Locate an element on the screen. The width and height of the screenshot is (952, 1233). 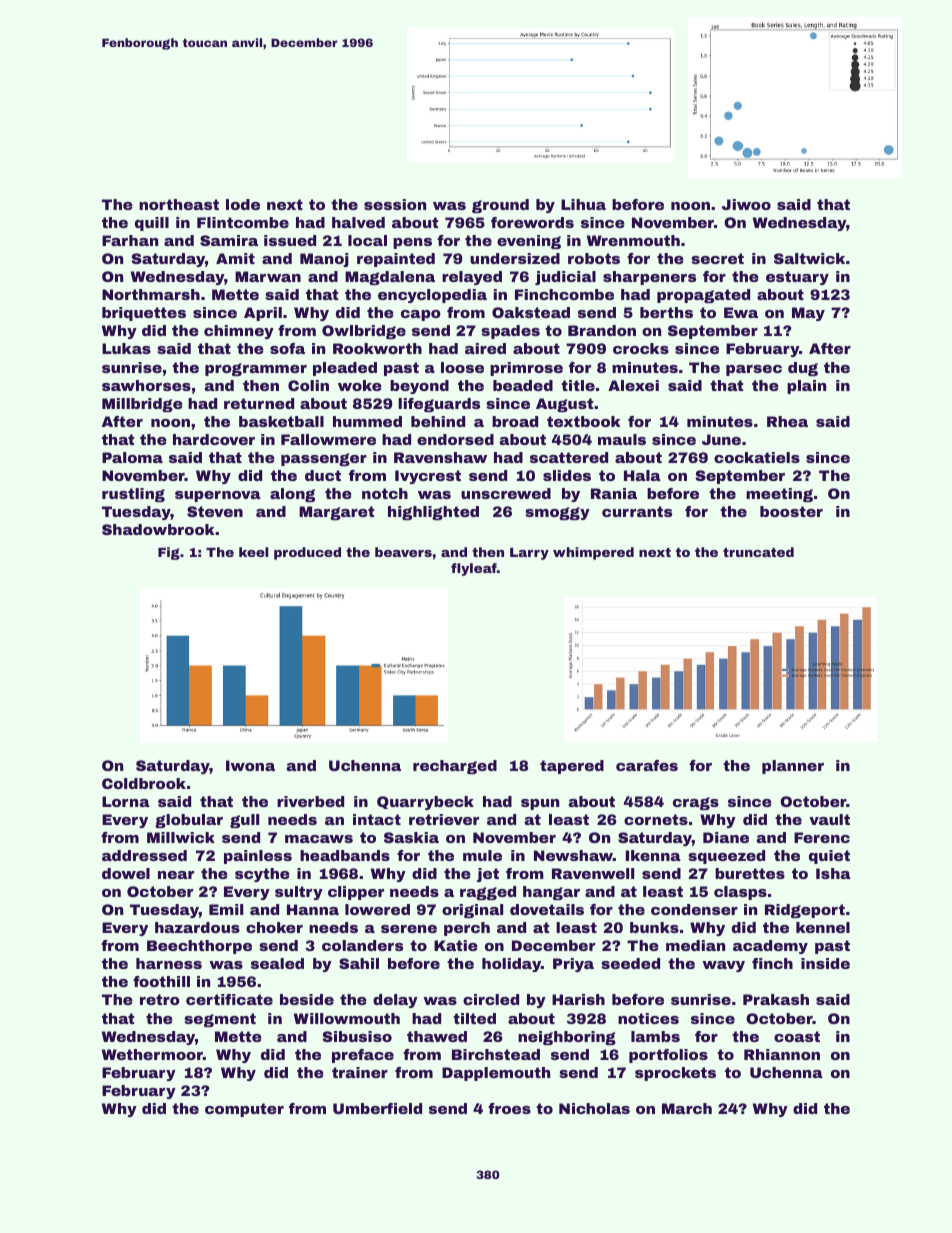
briquettes is located at coordinates (144, 314).
